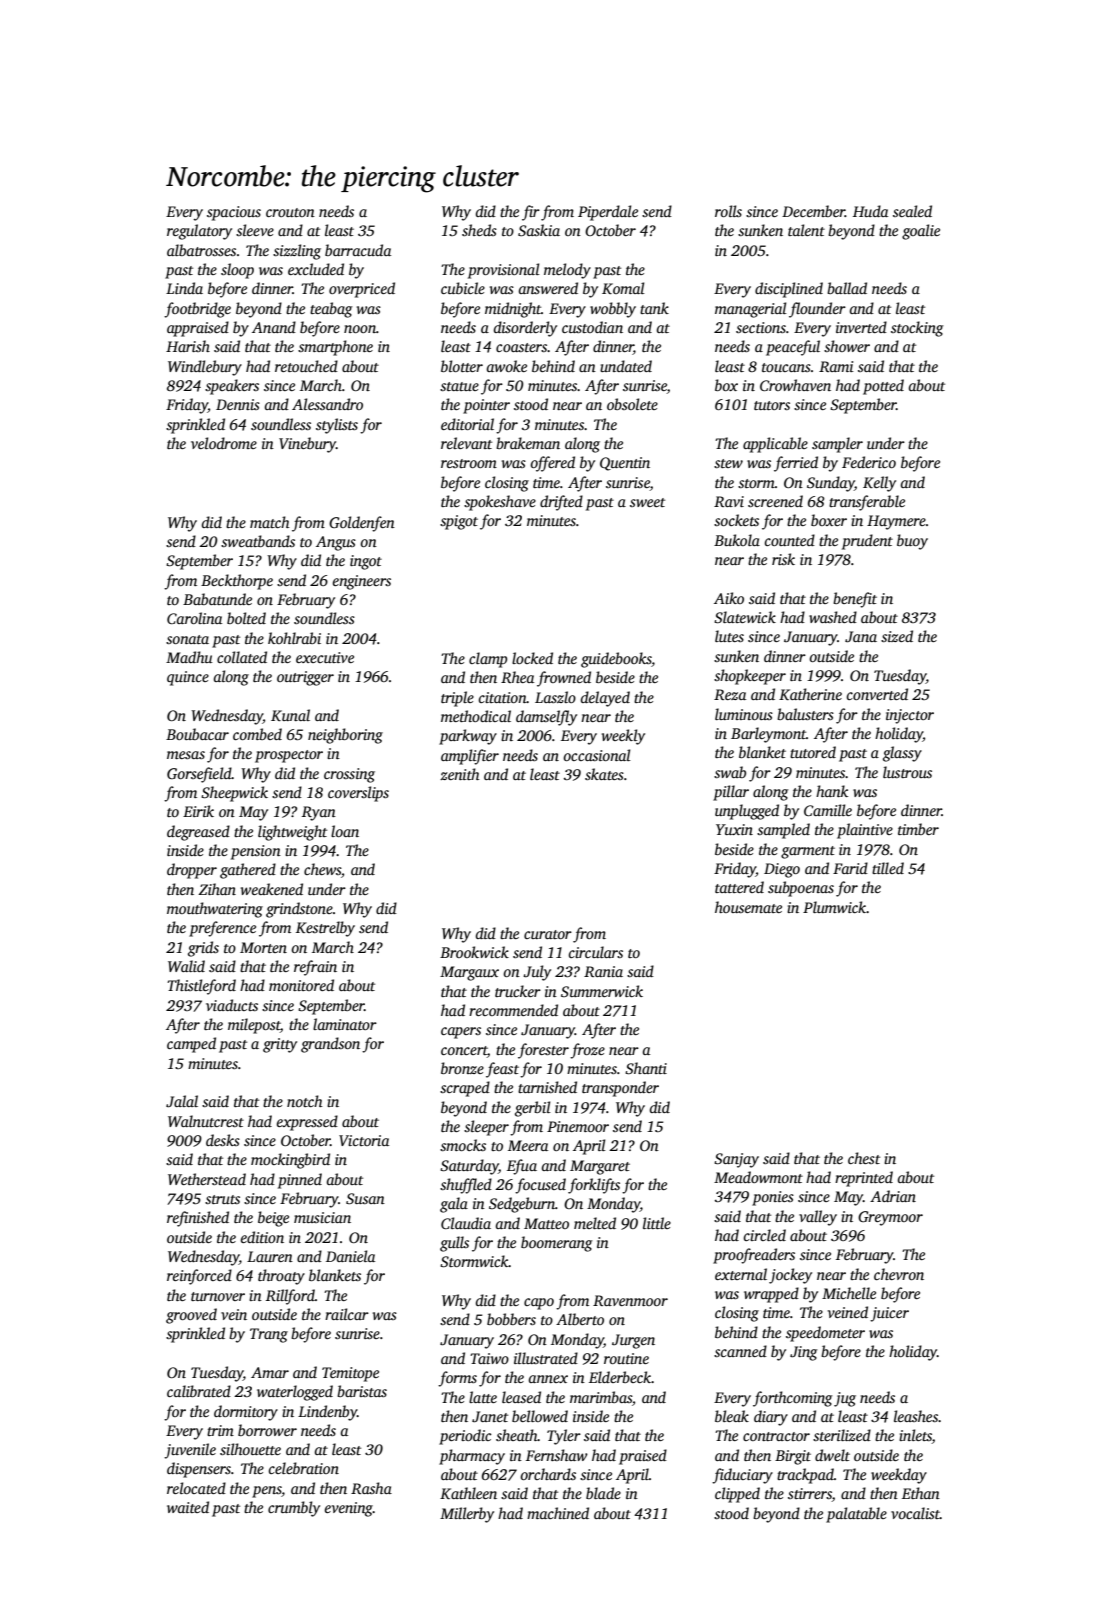 The height and width of the page is (1612, 1113). Describe the element at coordinates (604, 774) in the page. I see `skates` at that location.
